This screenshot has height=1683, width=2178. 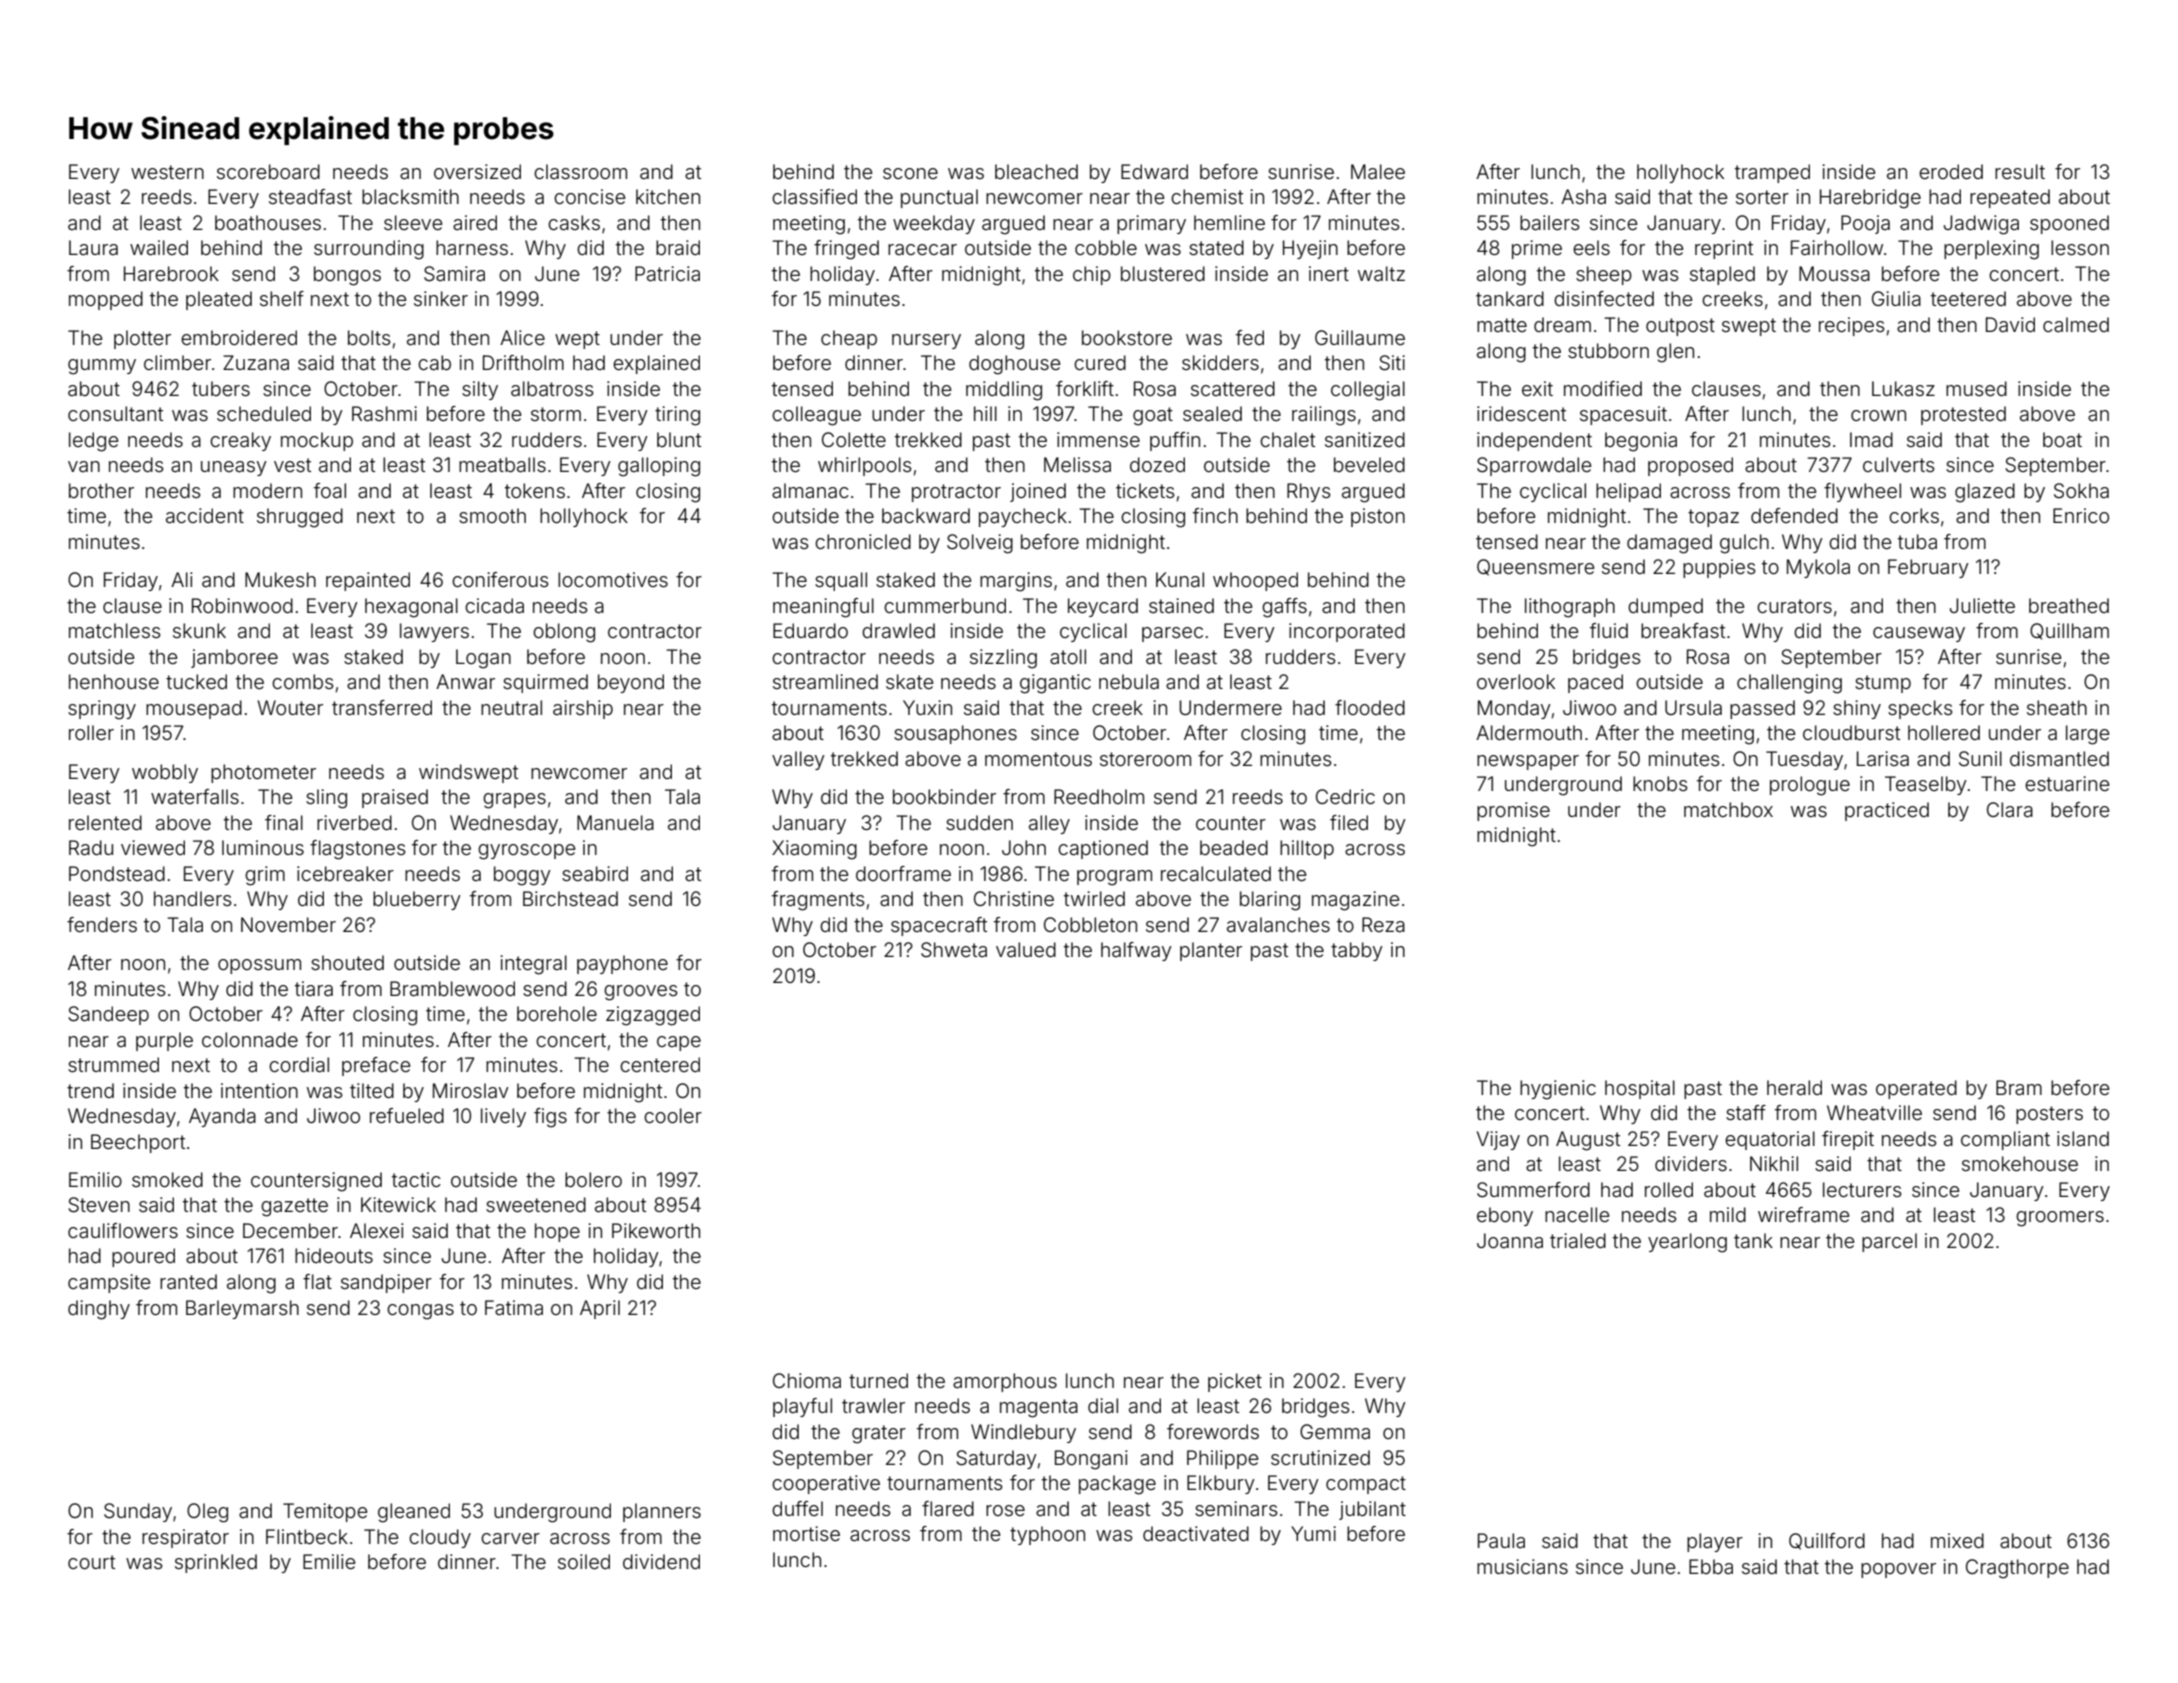 What do you see at coordinates (1957, 1540) in the screenshot?
I see `mixed` at bounding box center [1957, 1540].
